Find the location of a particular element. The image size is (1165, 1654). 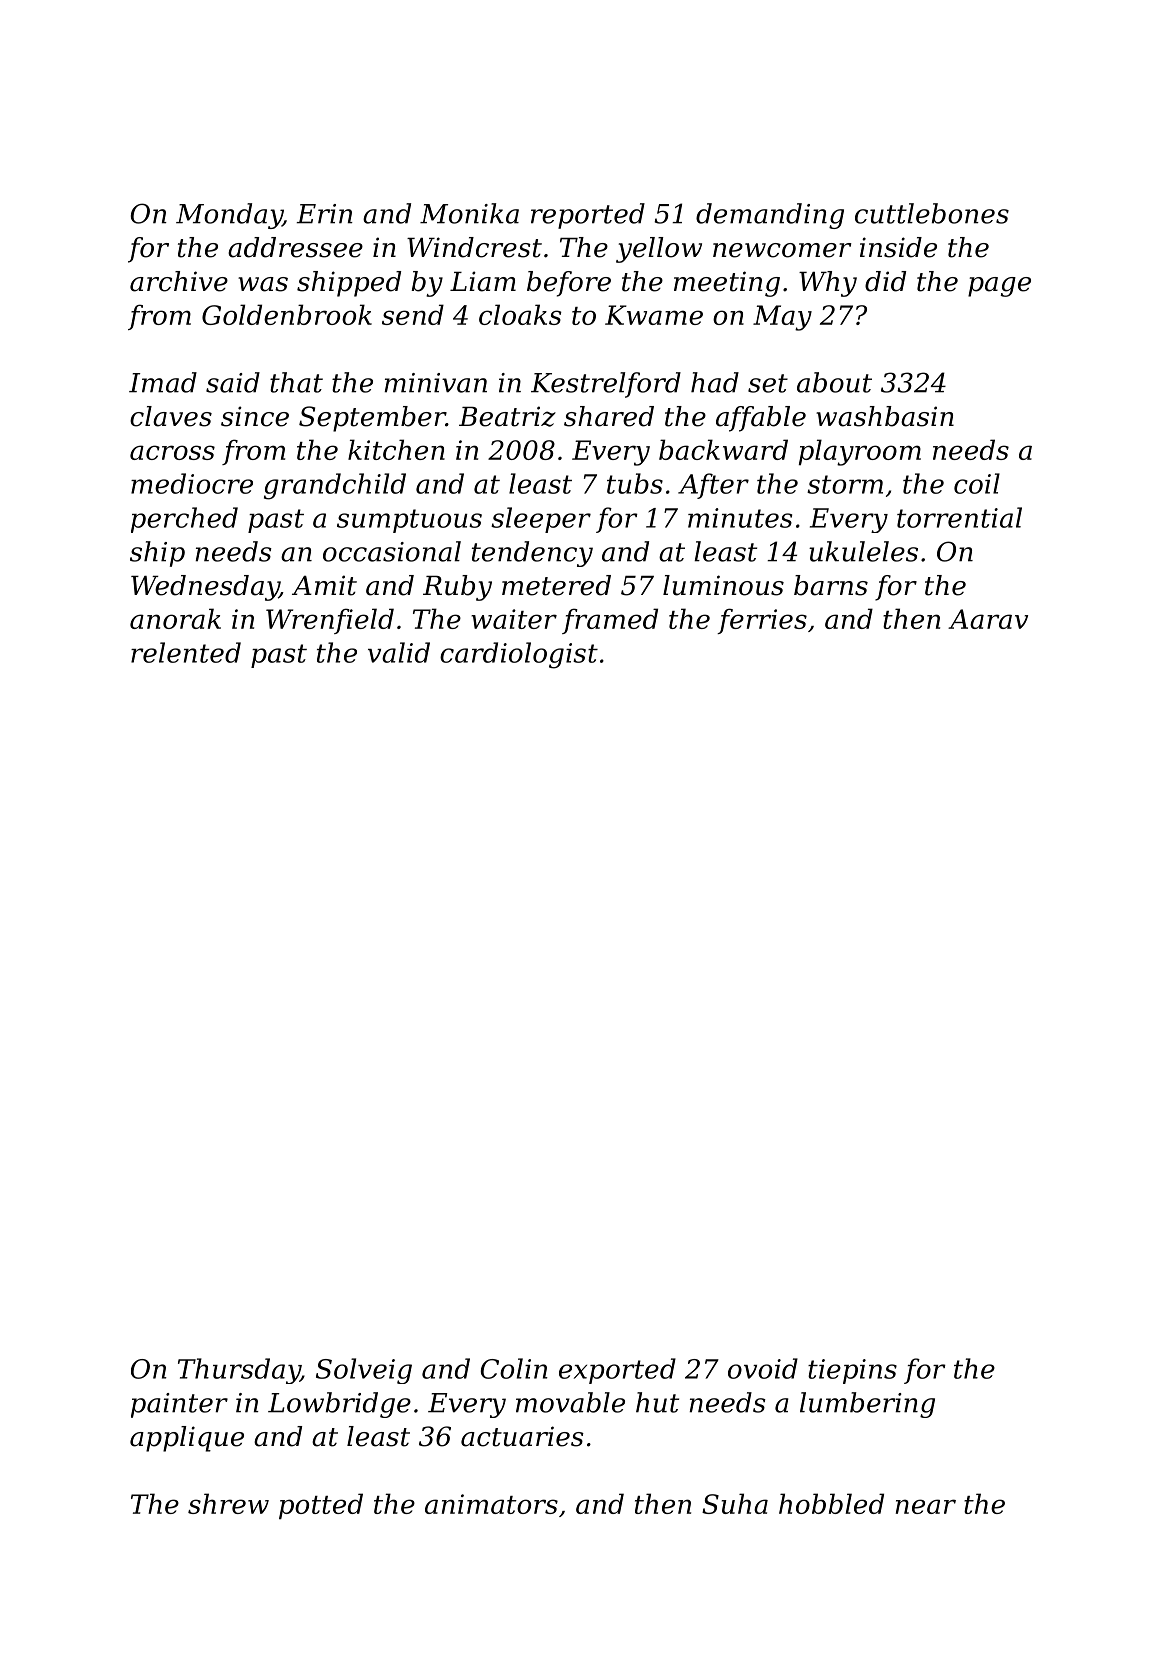

demanding is located at coordinates (770, 216).
